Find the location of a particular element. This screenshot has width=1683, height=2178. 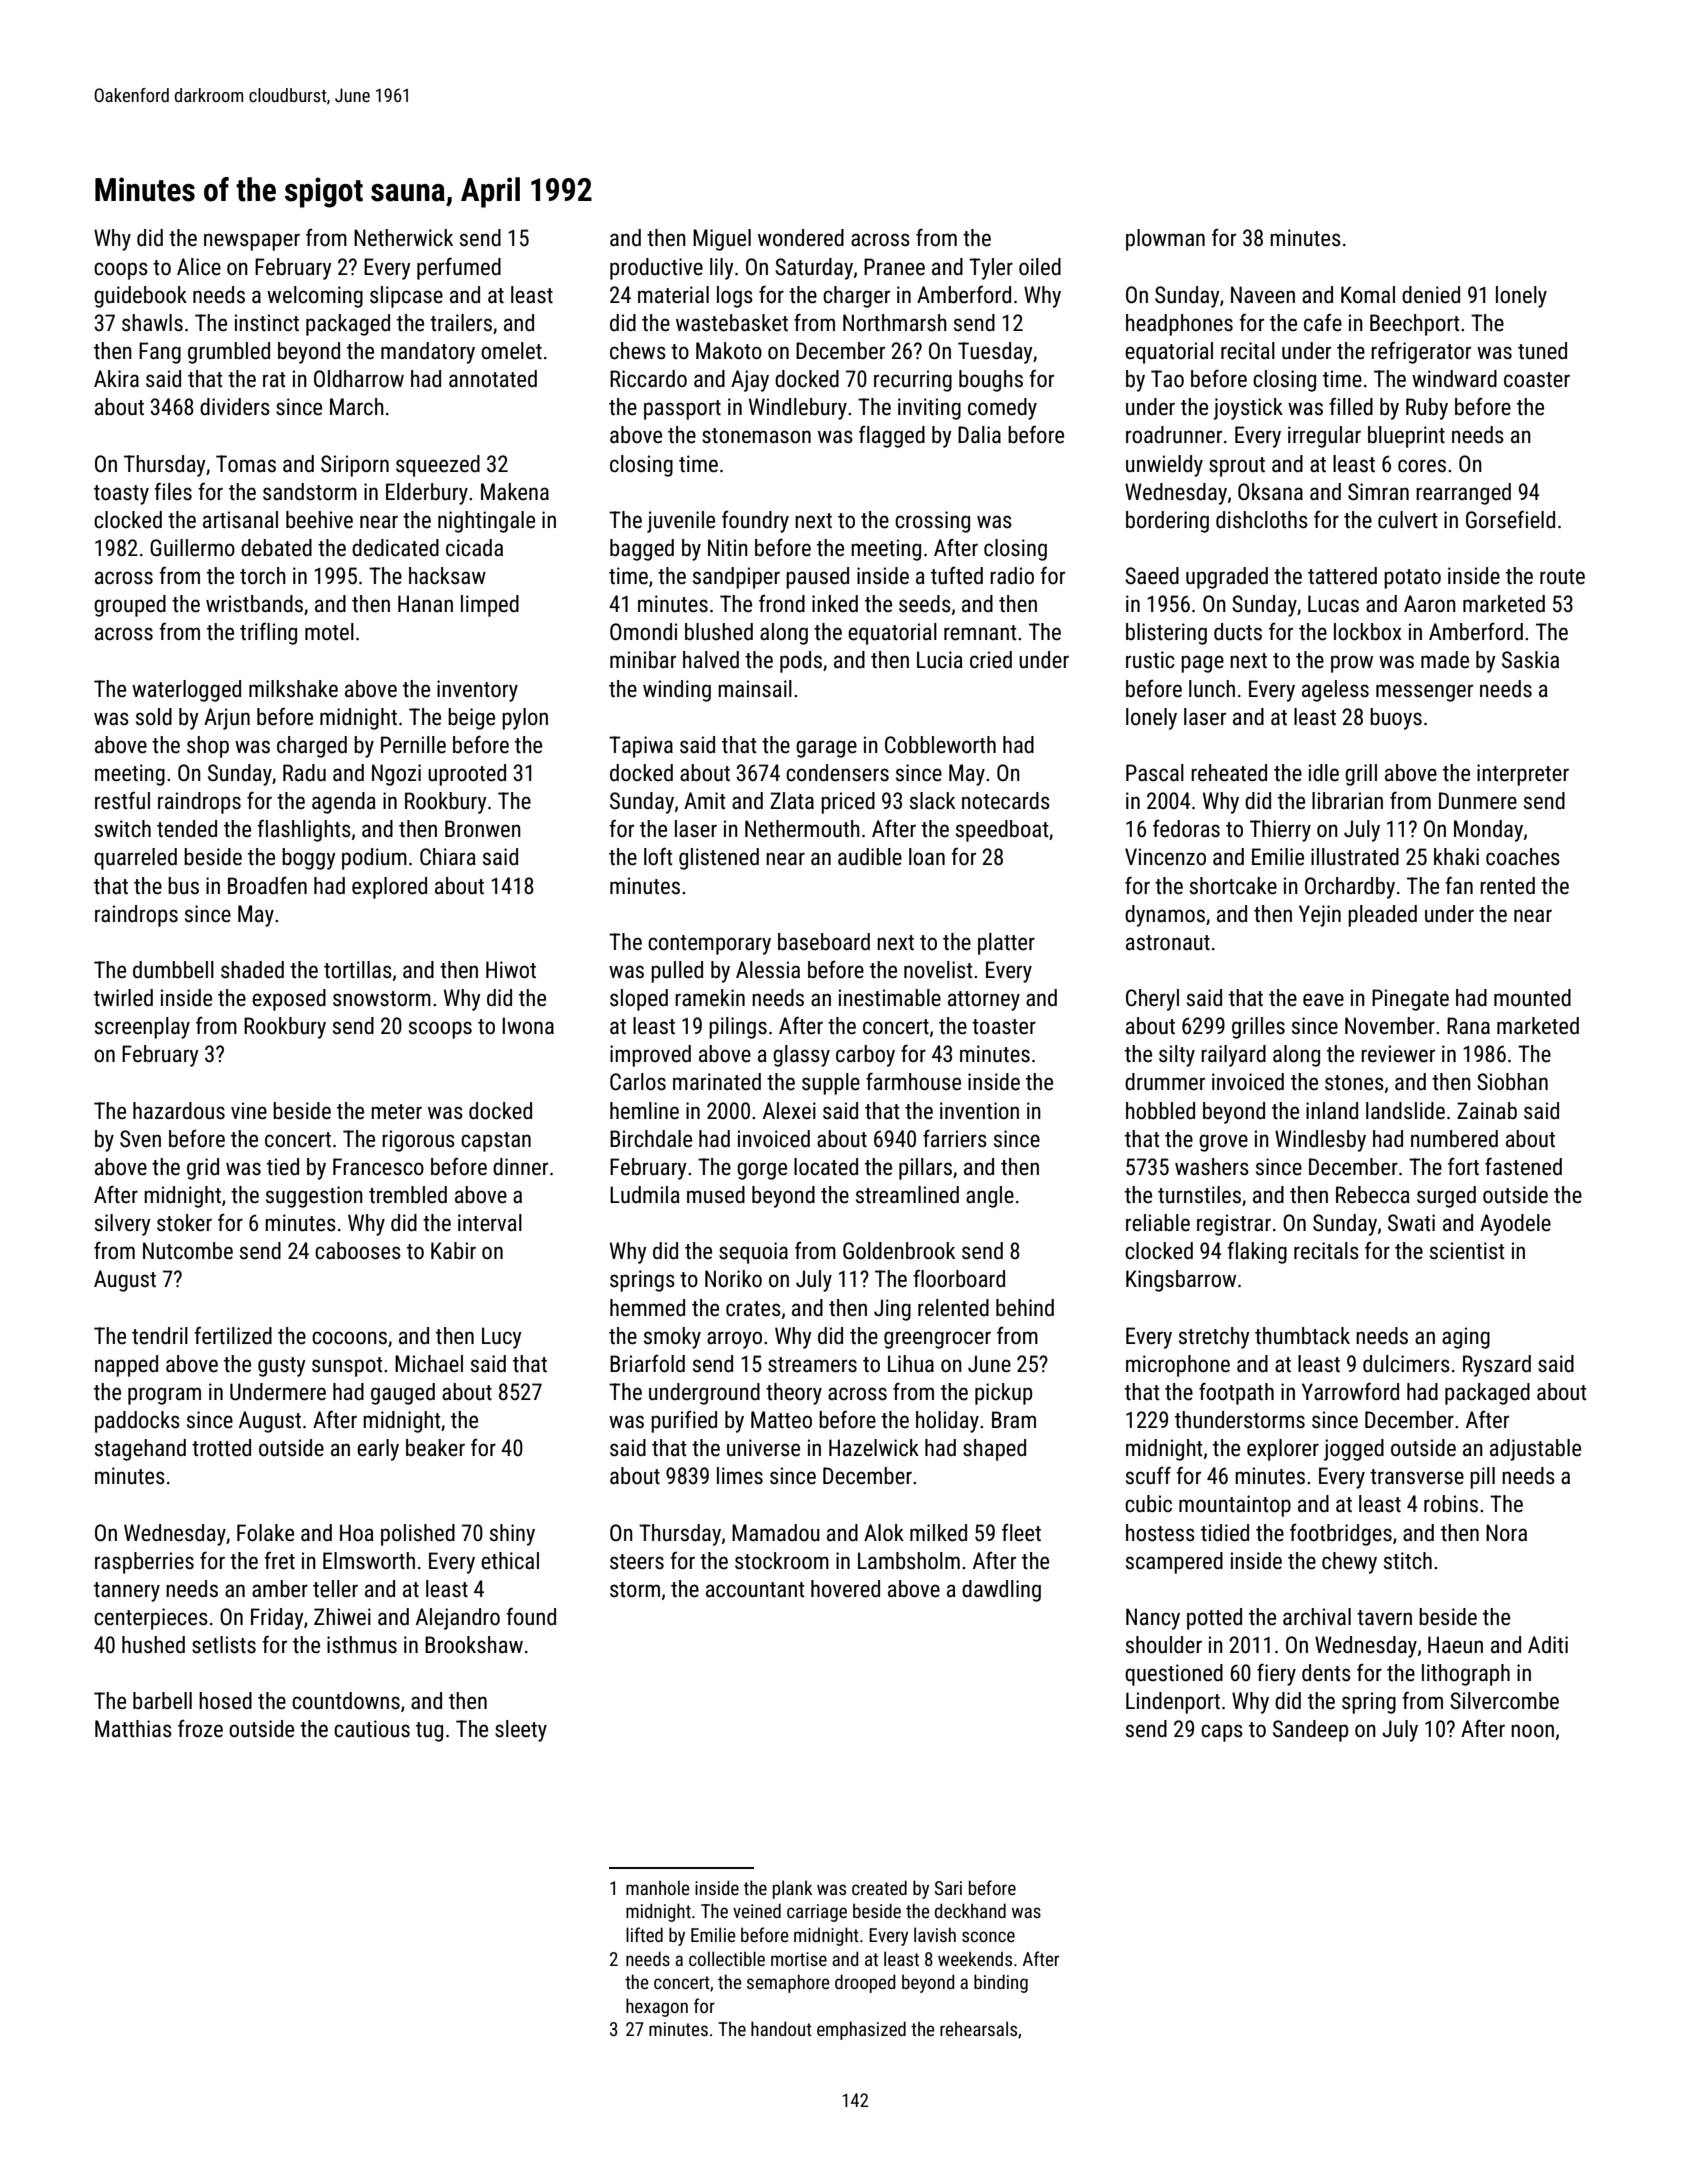

registrar is located at coordinates (1234, 1225).
